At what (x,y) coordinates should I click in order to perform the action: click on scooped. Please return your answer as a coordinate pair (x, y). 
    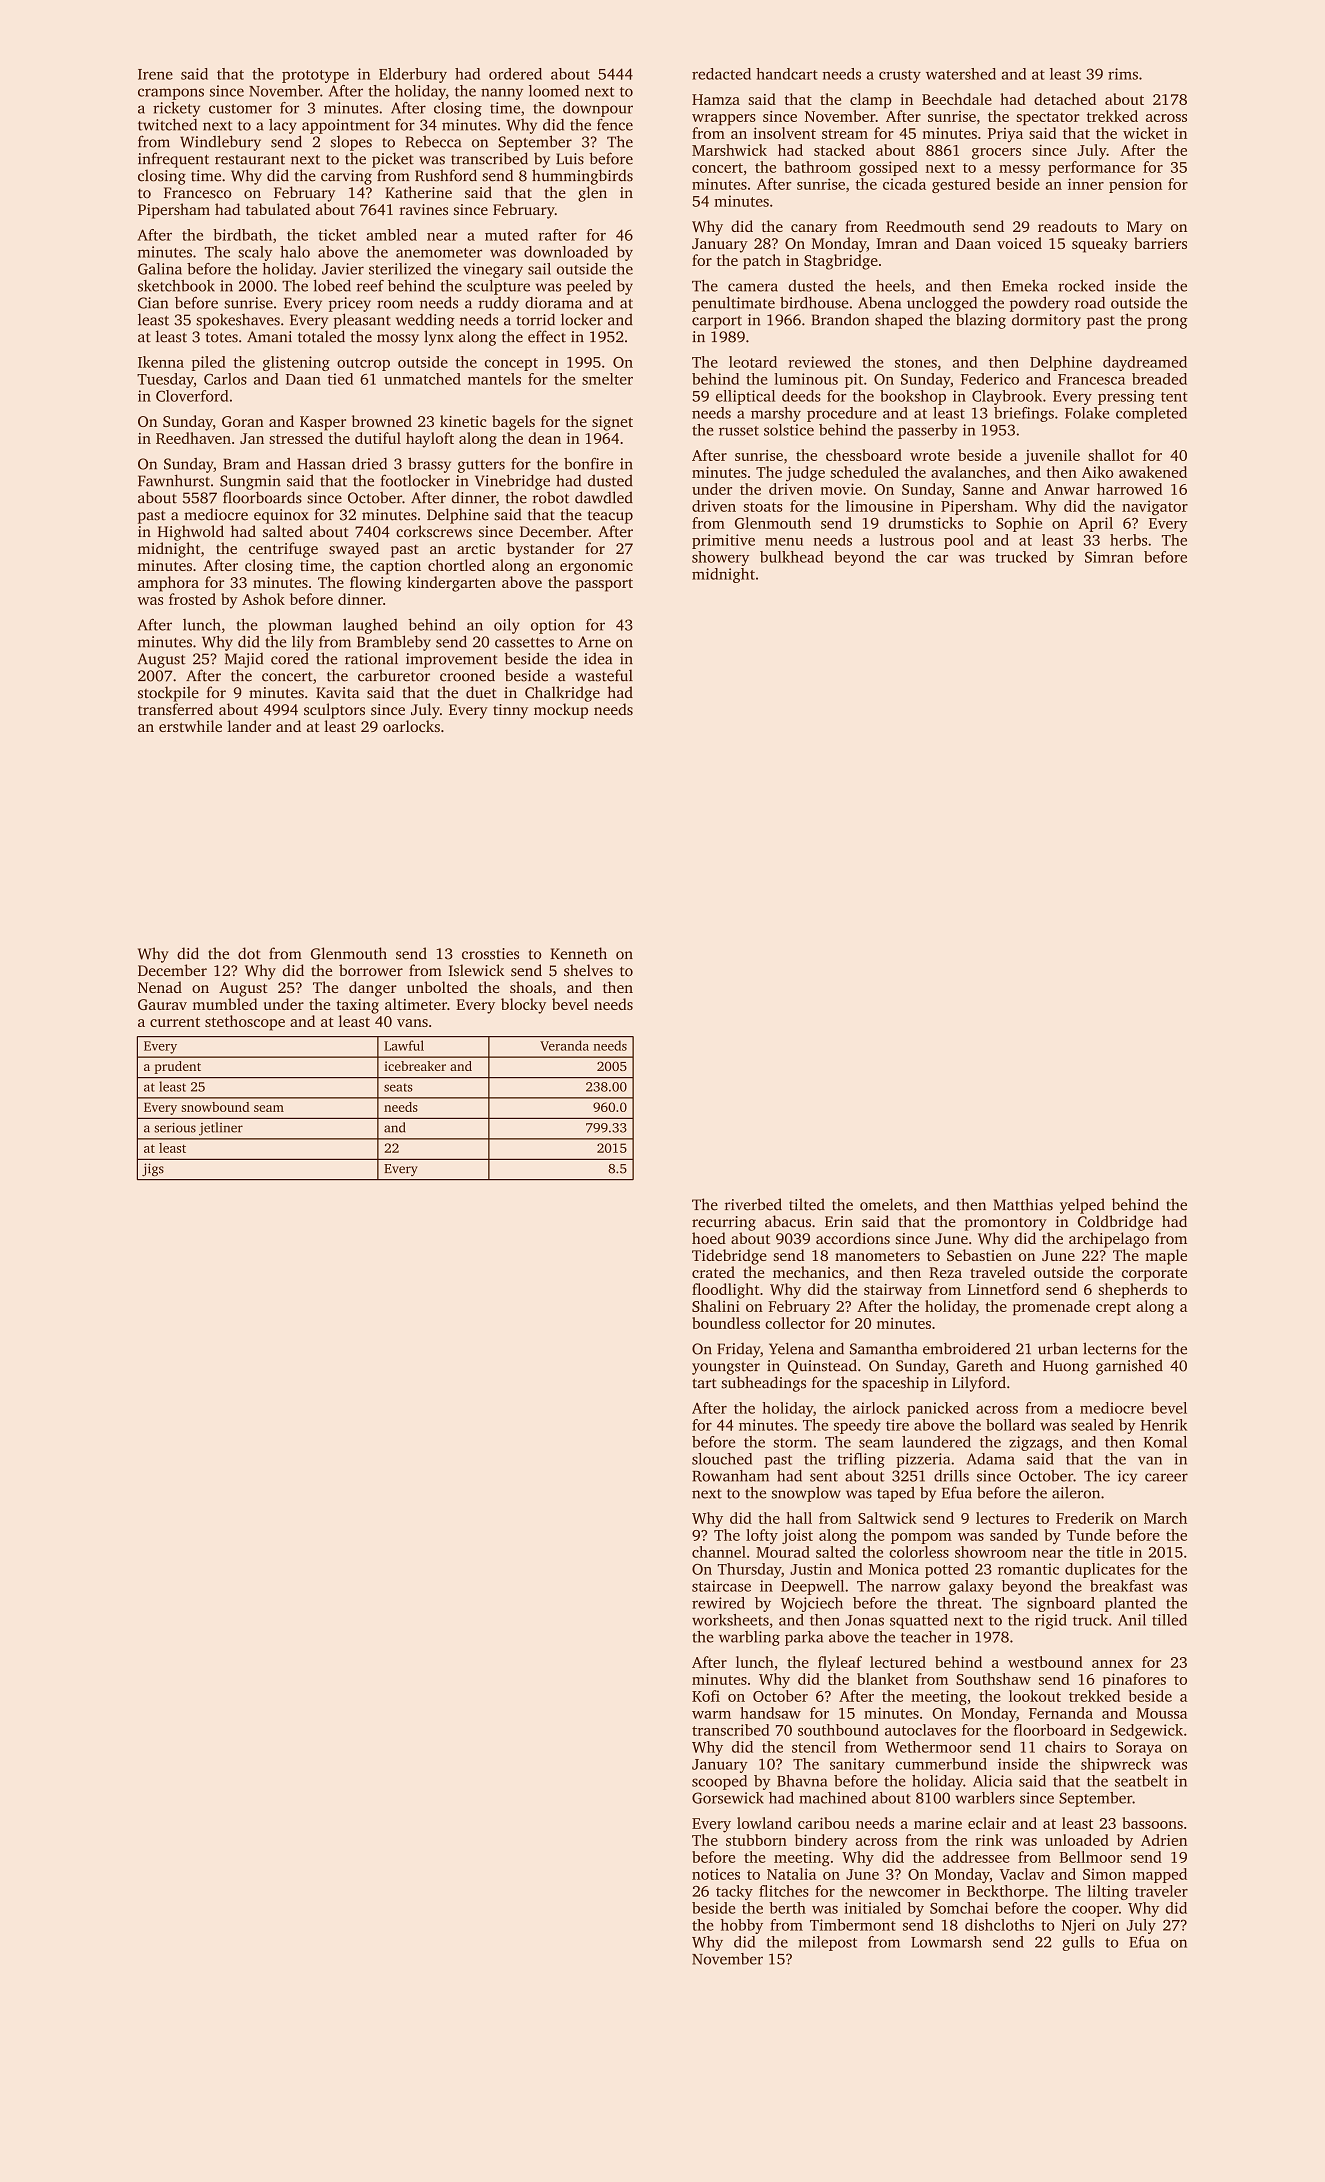
    Looking at the image, I should click on (719, 1782).
